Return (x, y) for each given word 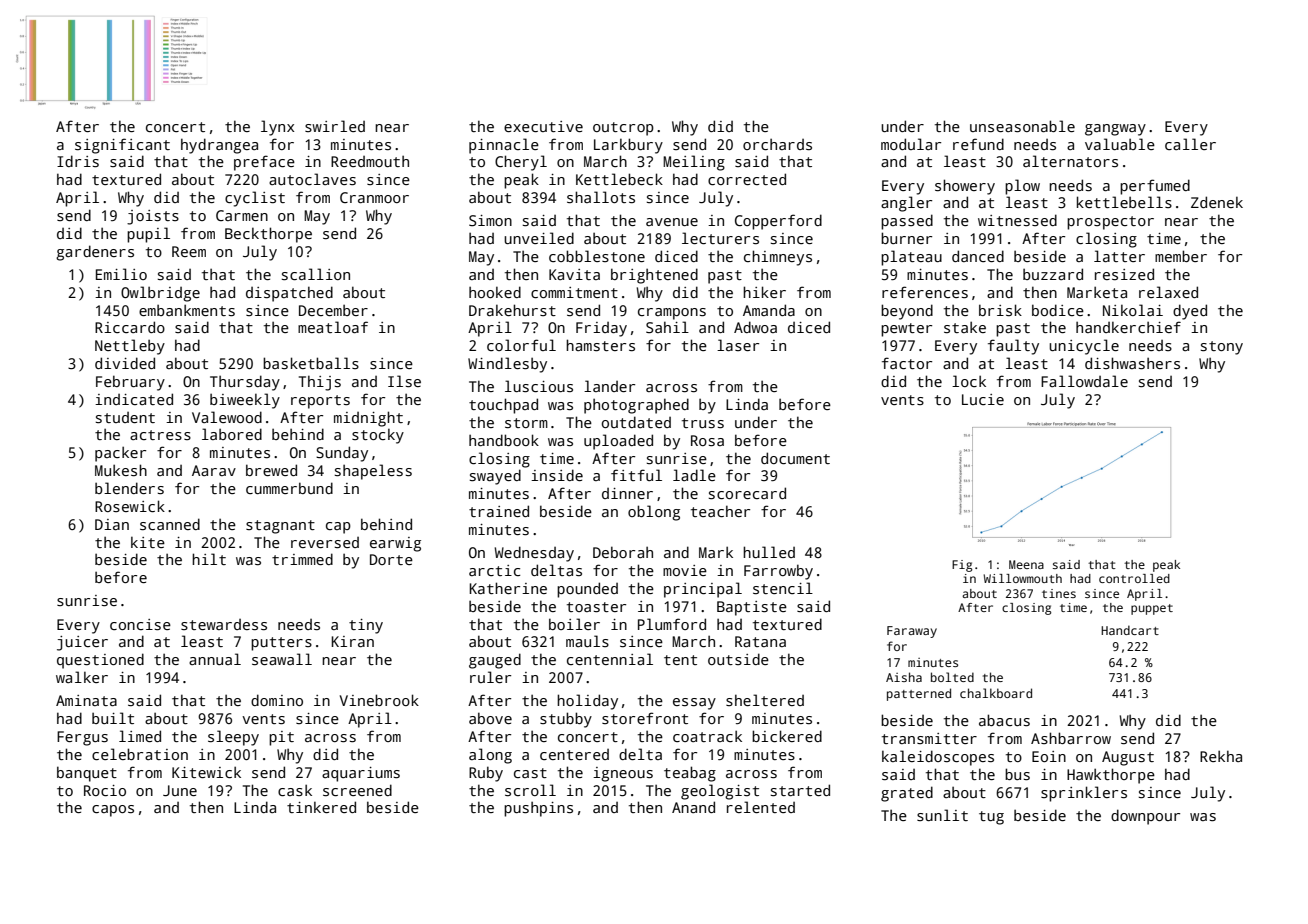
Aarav (214, 470)
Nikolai (1133, 310)
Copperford (778, 222)
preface (264, 163)
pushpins (538, 809)
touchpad (503, 406)
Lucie (983, 399)
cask (295, 790)
